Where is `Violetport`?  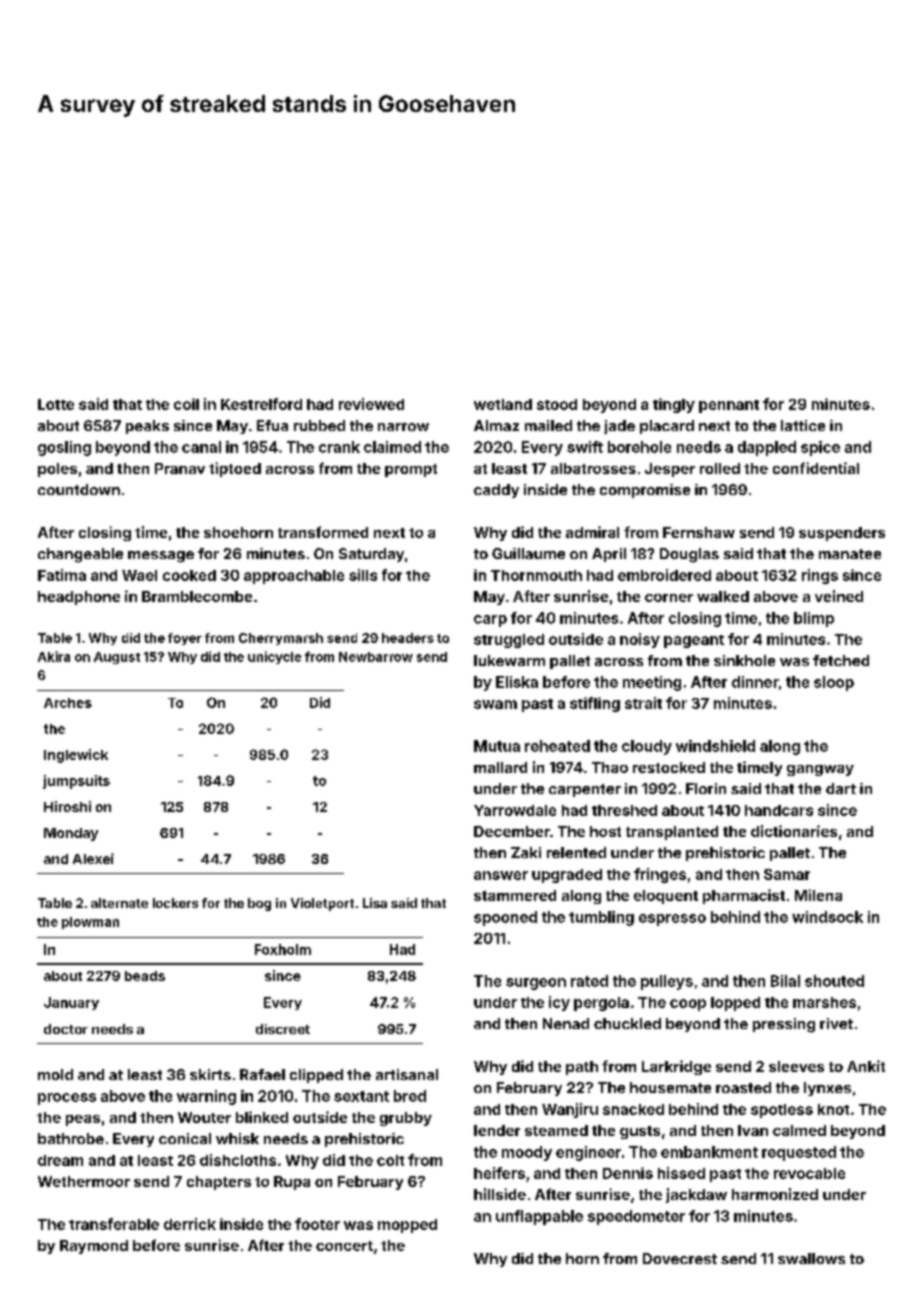 Violetport is located at coordinates (322, 904).
